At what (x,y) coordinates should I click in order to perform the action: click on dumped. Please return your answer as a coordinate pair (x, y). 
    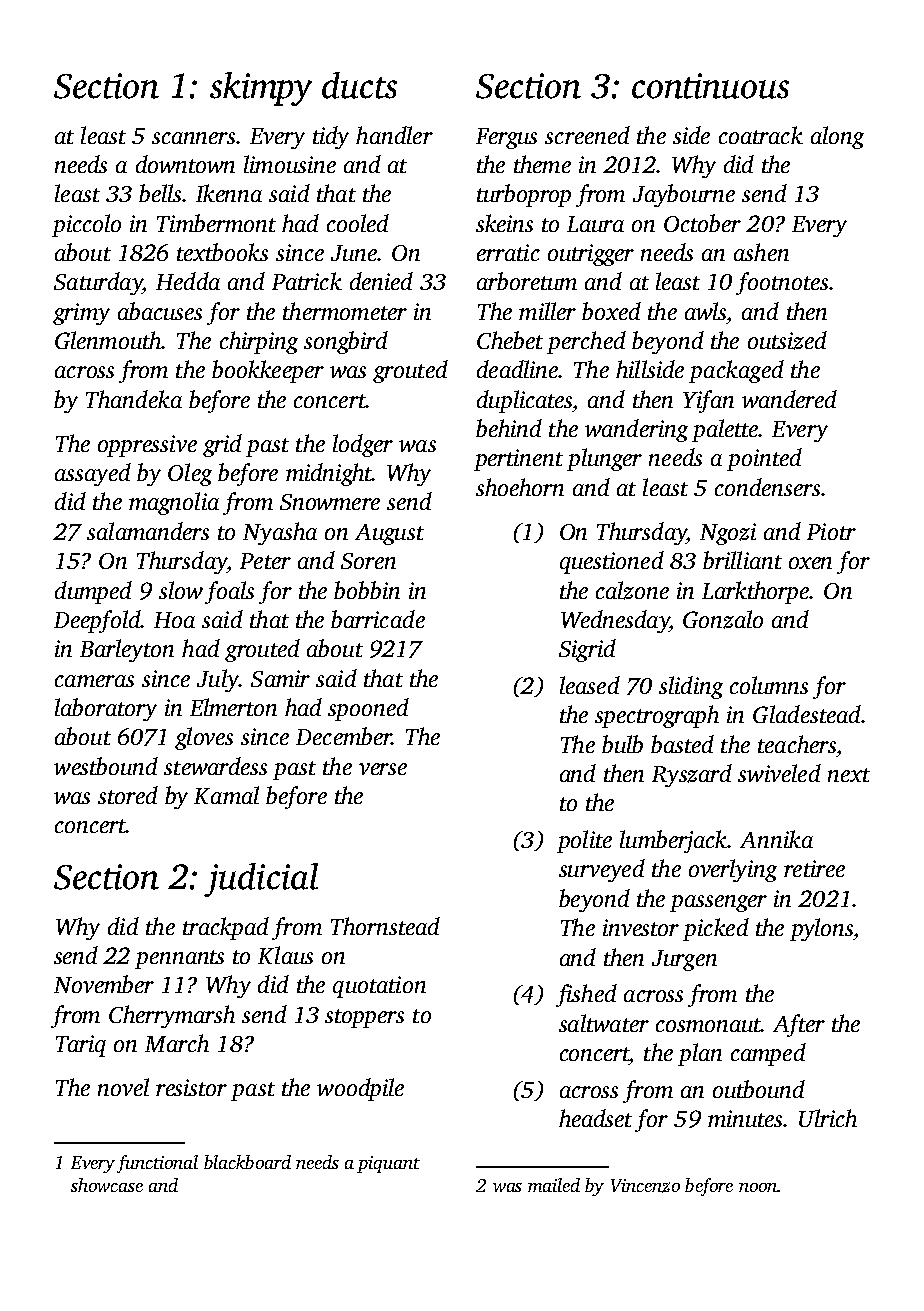
    Looking at the image, I should click on (93, 592).
